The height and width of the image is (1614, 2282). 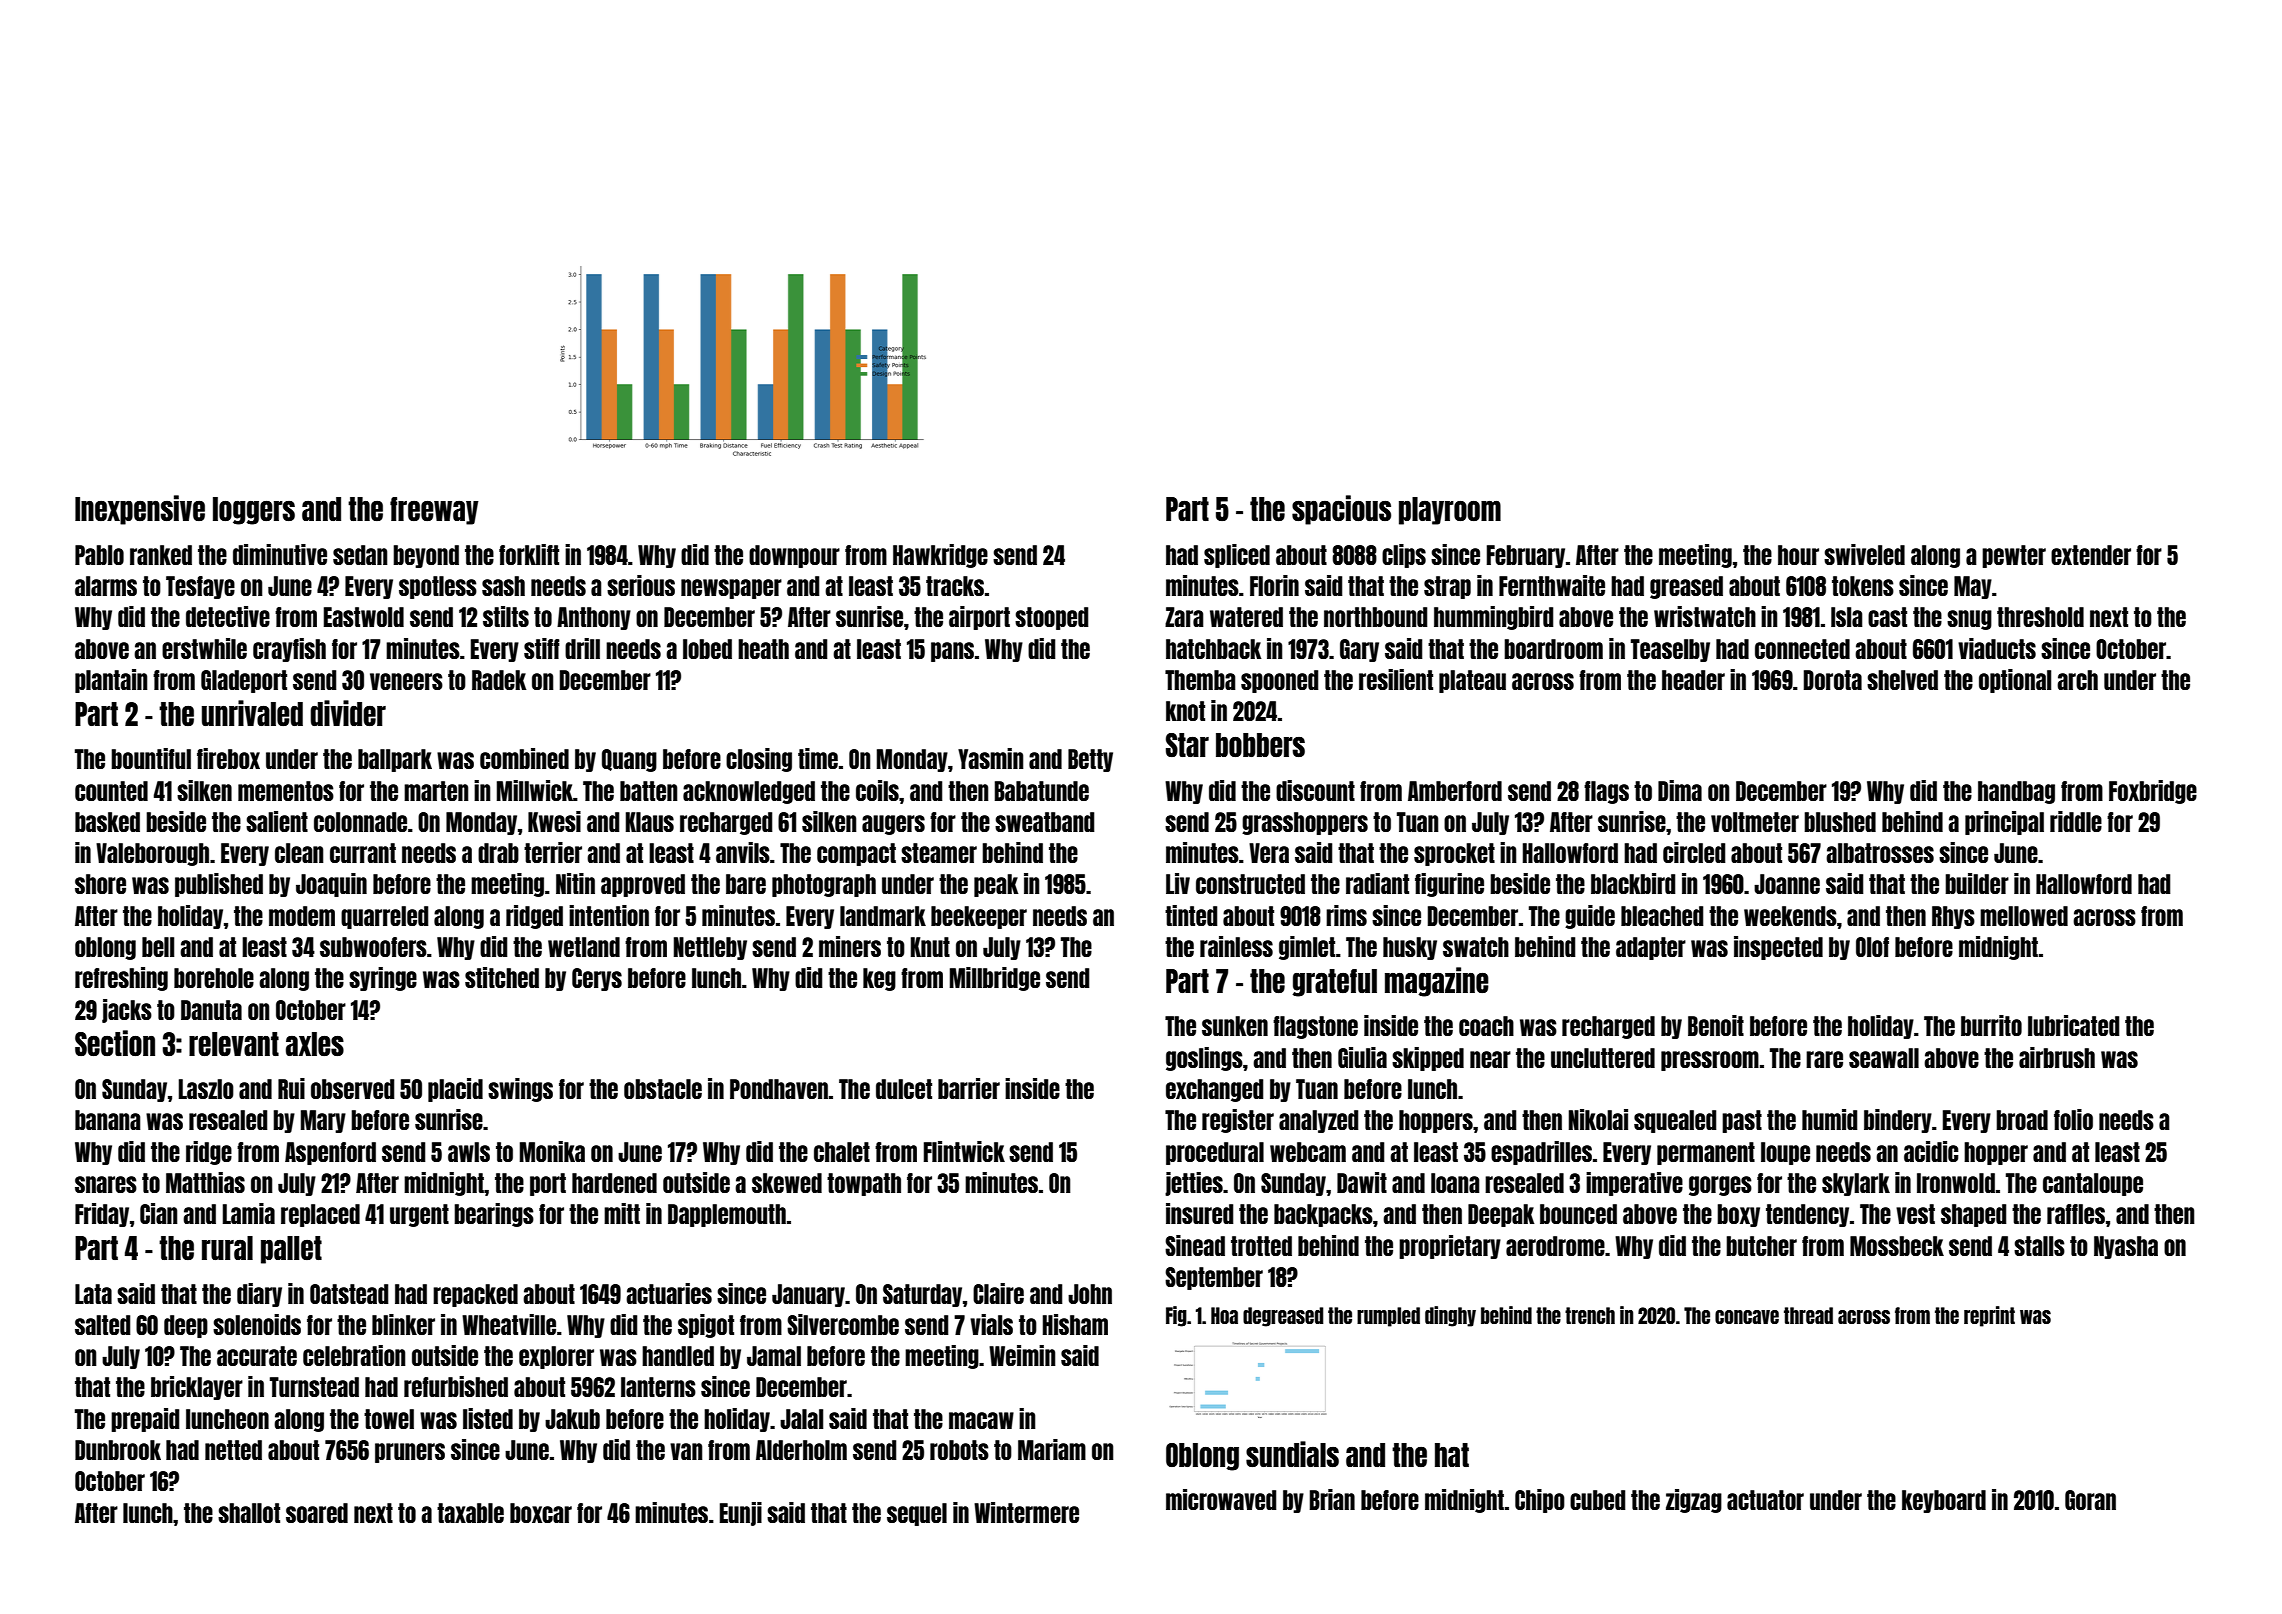 I want to click on beekeeper, so click(x=979, y=917).
